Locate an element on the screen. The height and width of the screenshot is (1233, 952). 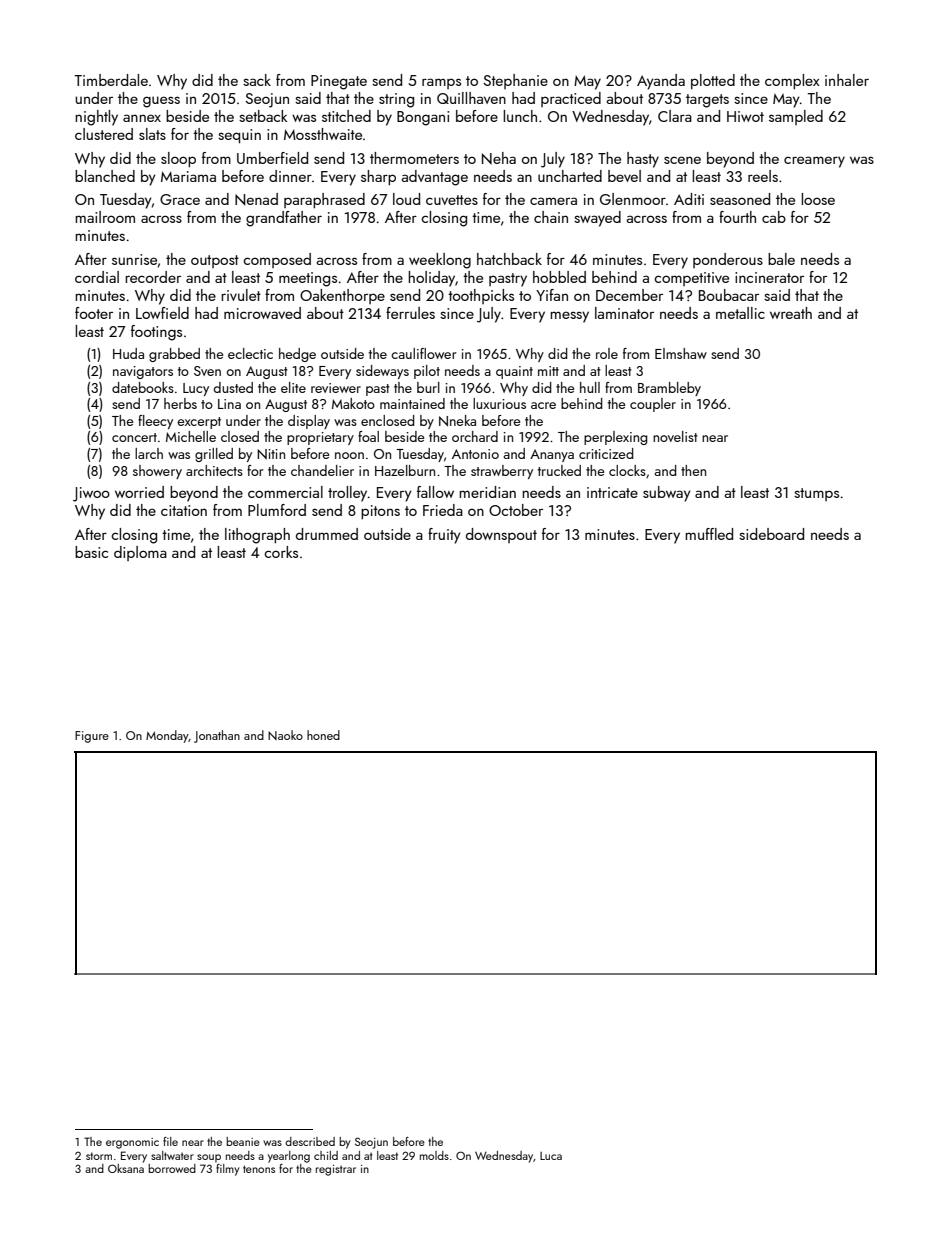
molds is located at coordinates (434, 1155).
